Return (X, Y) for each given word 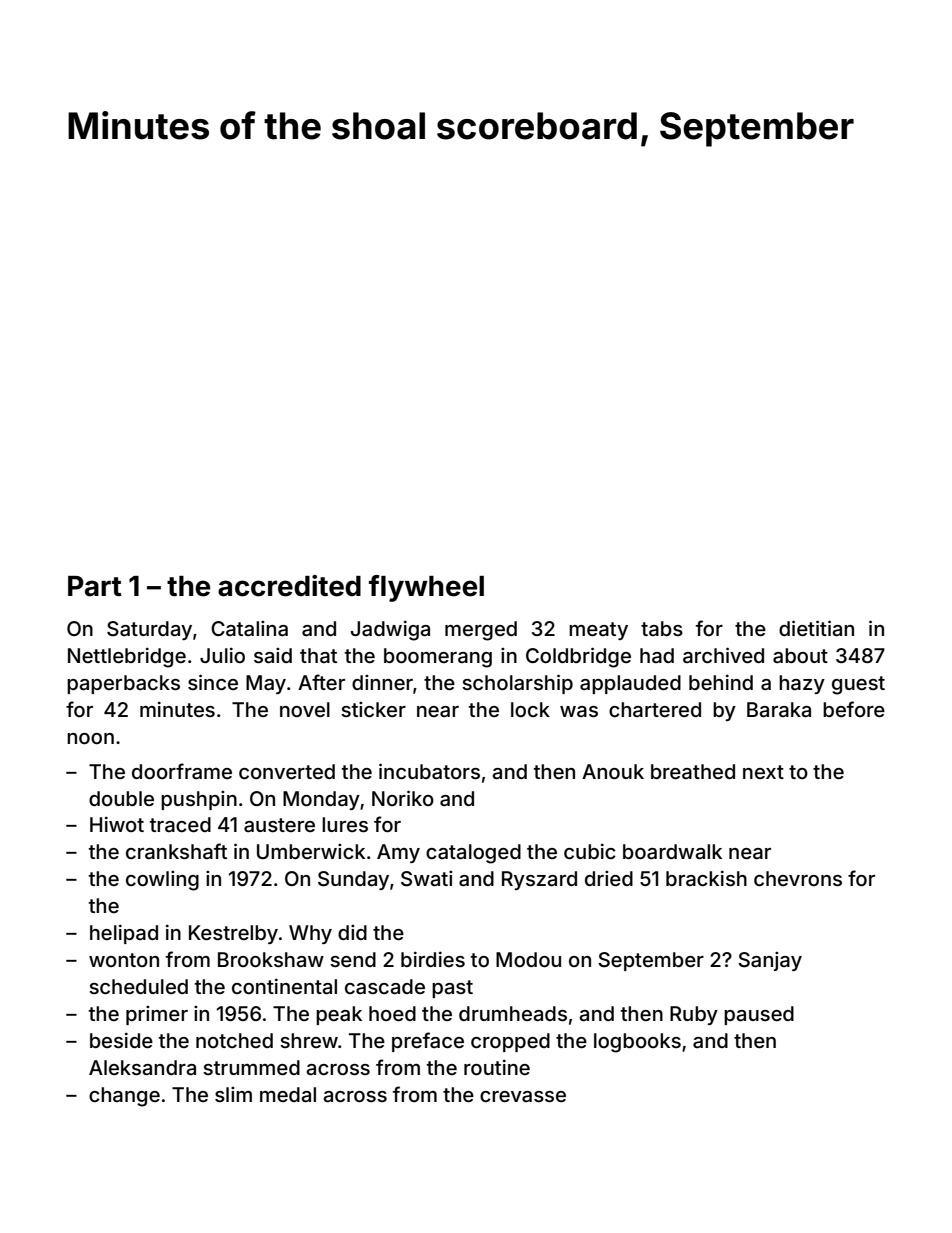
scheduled (138, 986)
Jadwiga (390, 631)
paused (759, 1015)
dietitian (816, 628)
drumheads (513, 1013)
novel (305, 709)
